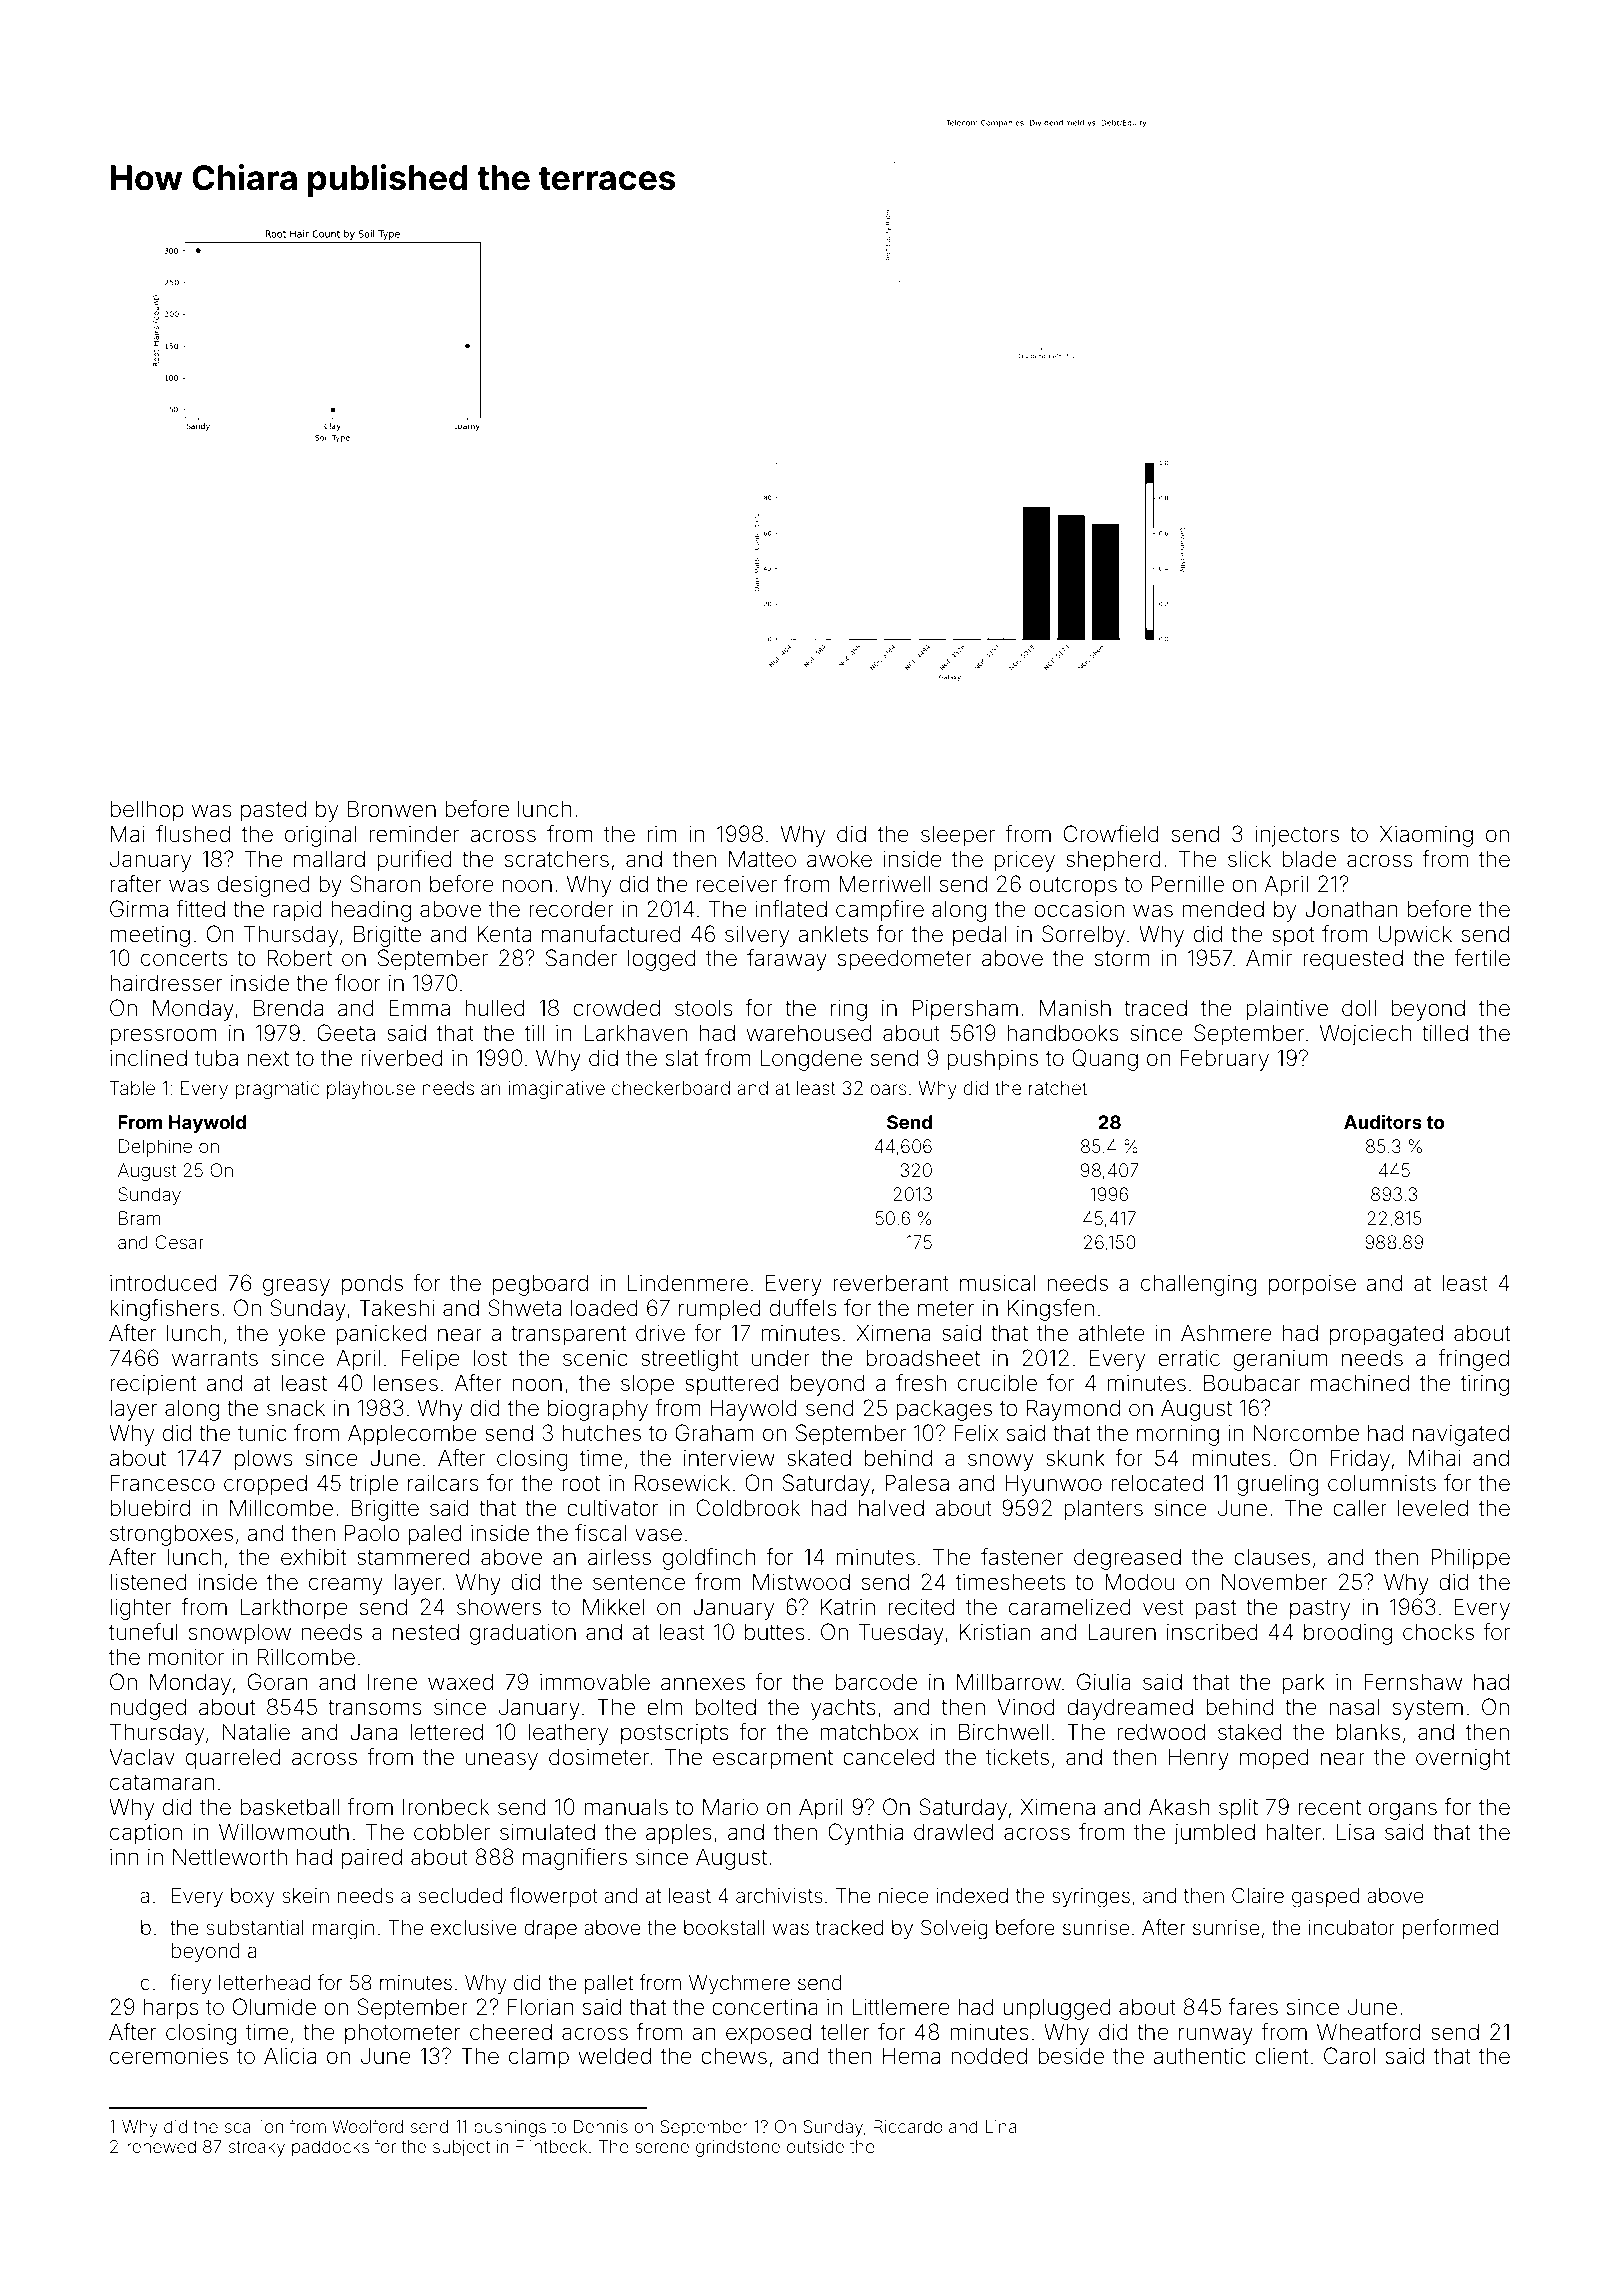 The image size is (1620, 2292). What do you see at coordinates (888, 1089) in the screenshot?
I see `oars` at bounding box center [888, 1089].
